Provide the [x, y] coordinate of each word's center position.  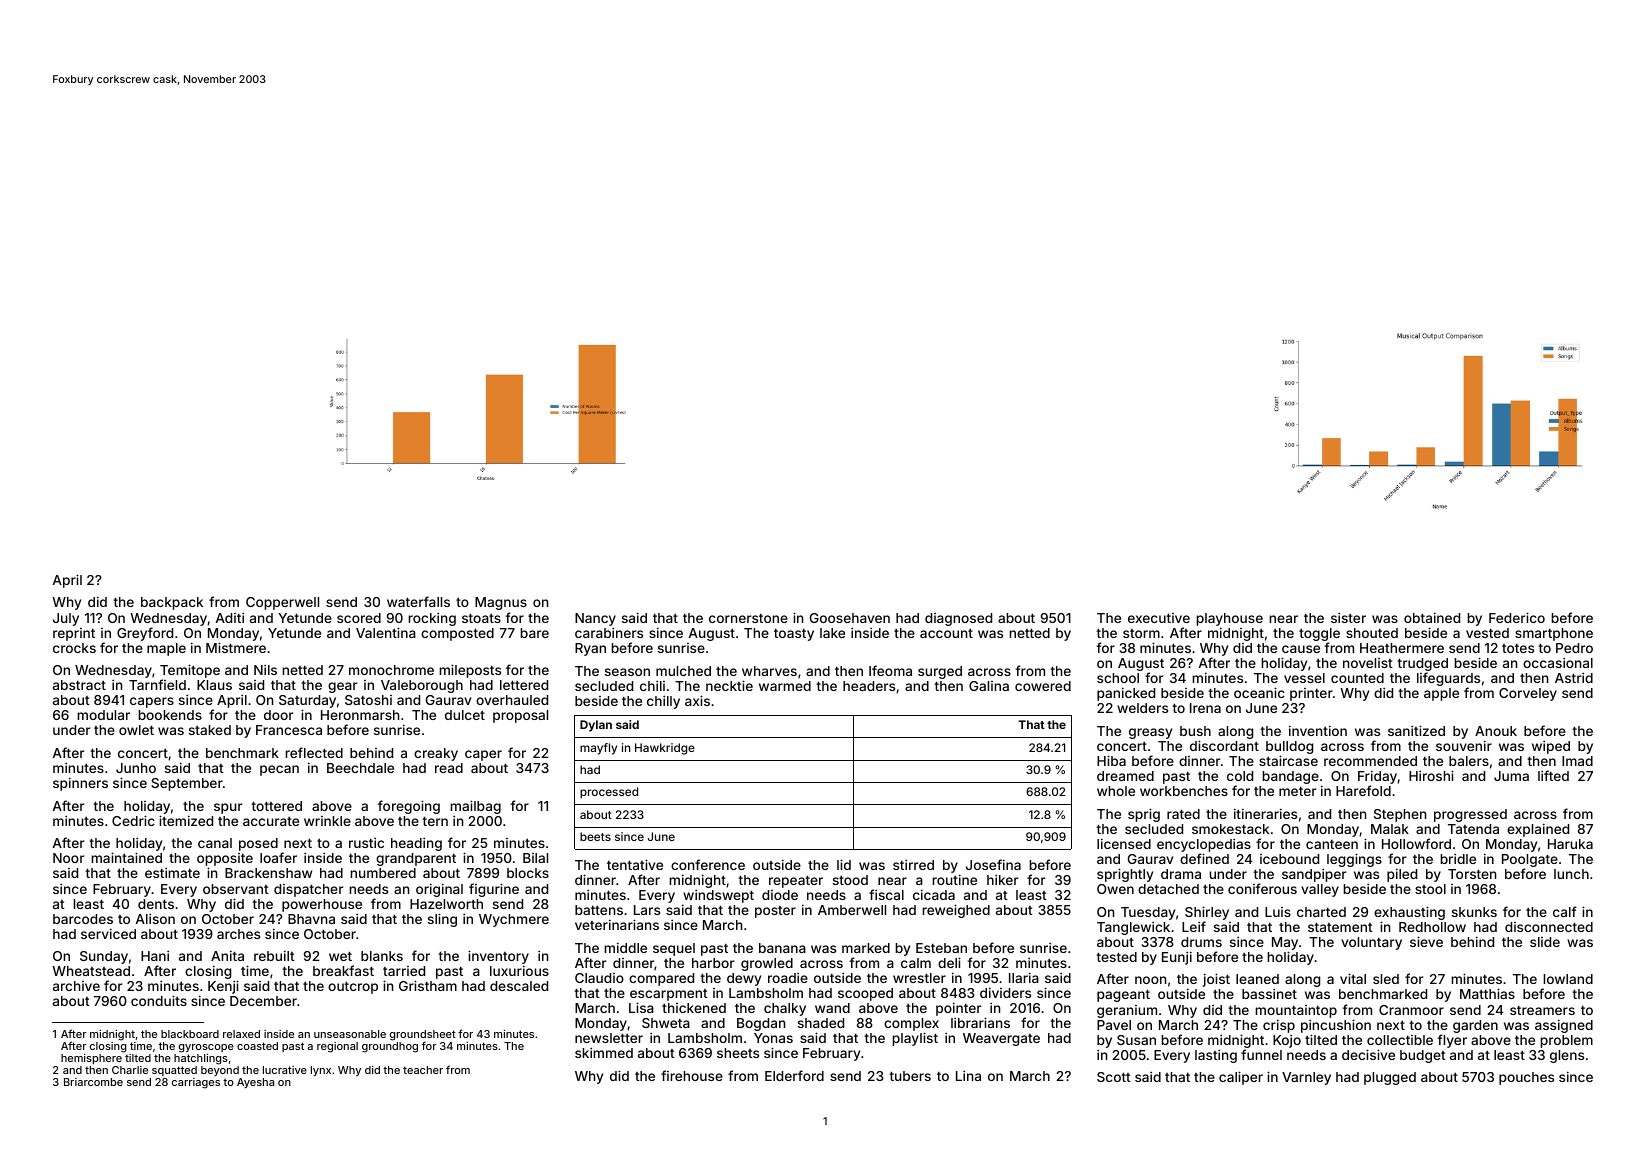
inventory [498, 958]
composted [457, 634]
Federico [1517, 617]
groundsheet [423, 1036]
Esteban [941, 948]
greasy [1150, 733]
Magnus [501, 603]
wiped [1551, 747]
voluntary [1371, 943]
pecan [279, 770]
